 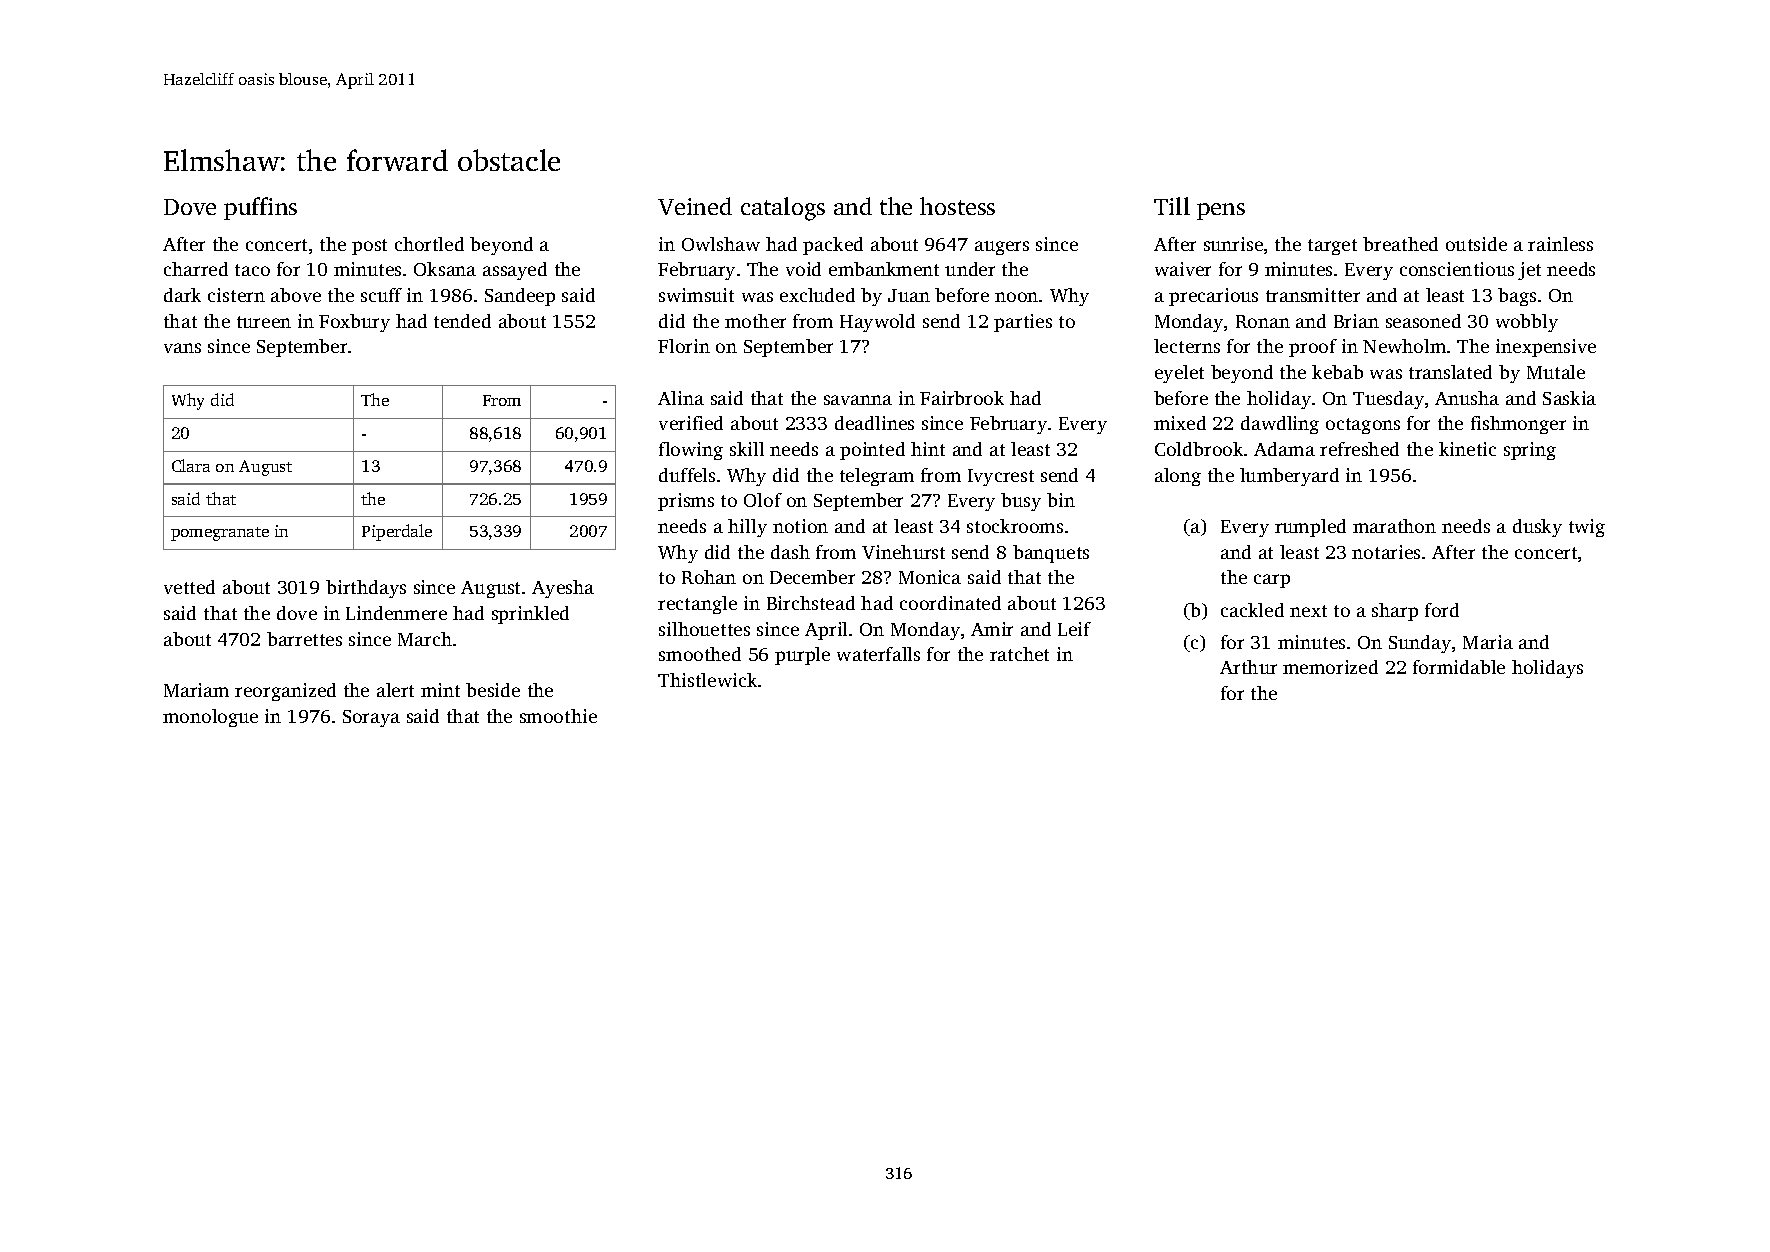 I want to click on scuff, so click(x=381, y=295).
